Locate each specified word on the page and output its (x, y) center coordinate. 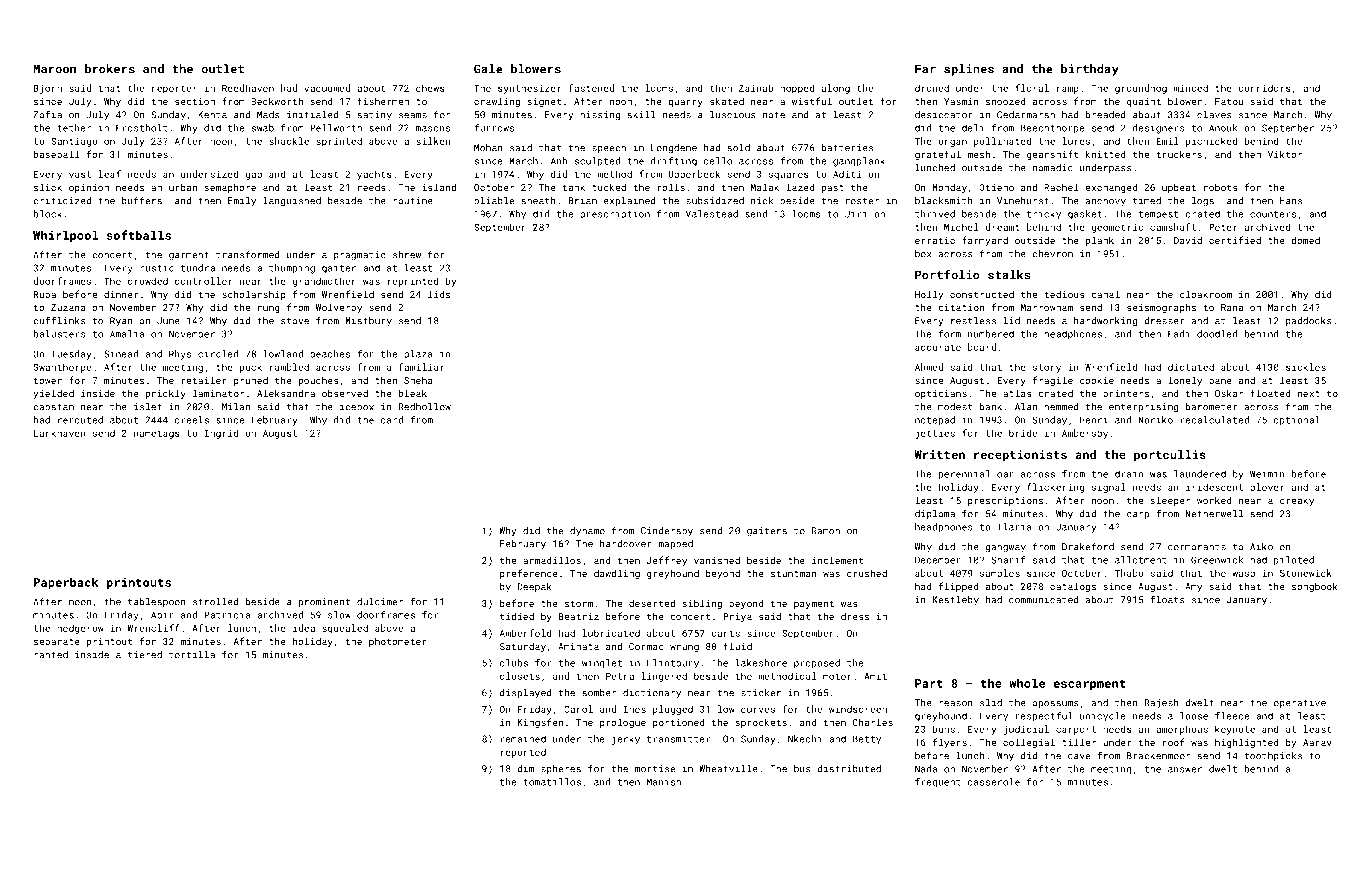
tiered (145, 655)
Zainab (756, 88)
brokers (110, 69)
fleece (1232, 716)
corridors (1264, 88)
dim (525, 769)
